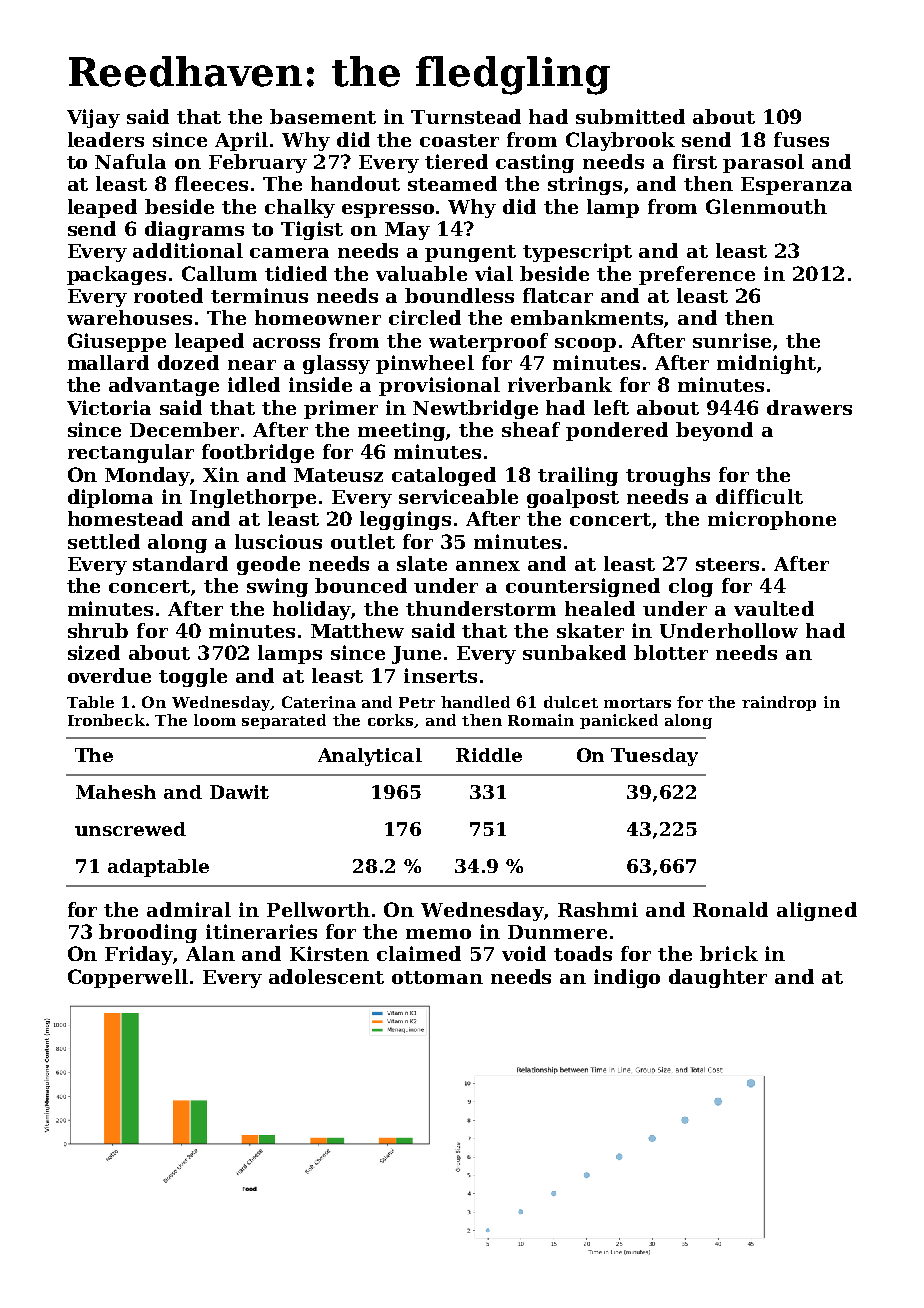 Image resolution: width=924 pixels, height=1308 pixels. Describe the element at coordinates (620, 141) in the screenshot. I see `Claybrook` at that location.
